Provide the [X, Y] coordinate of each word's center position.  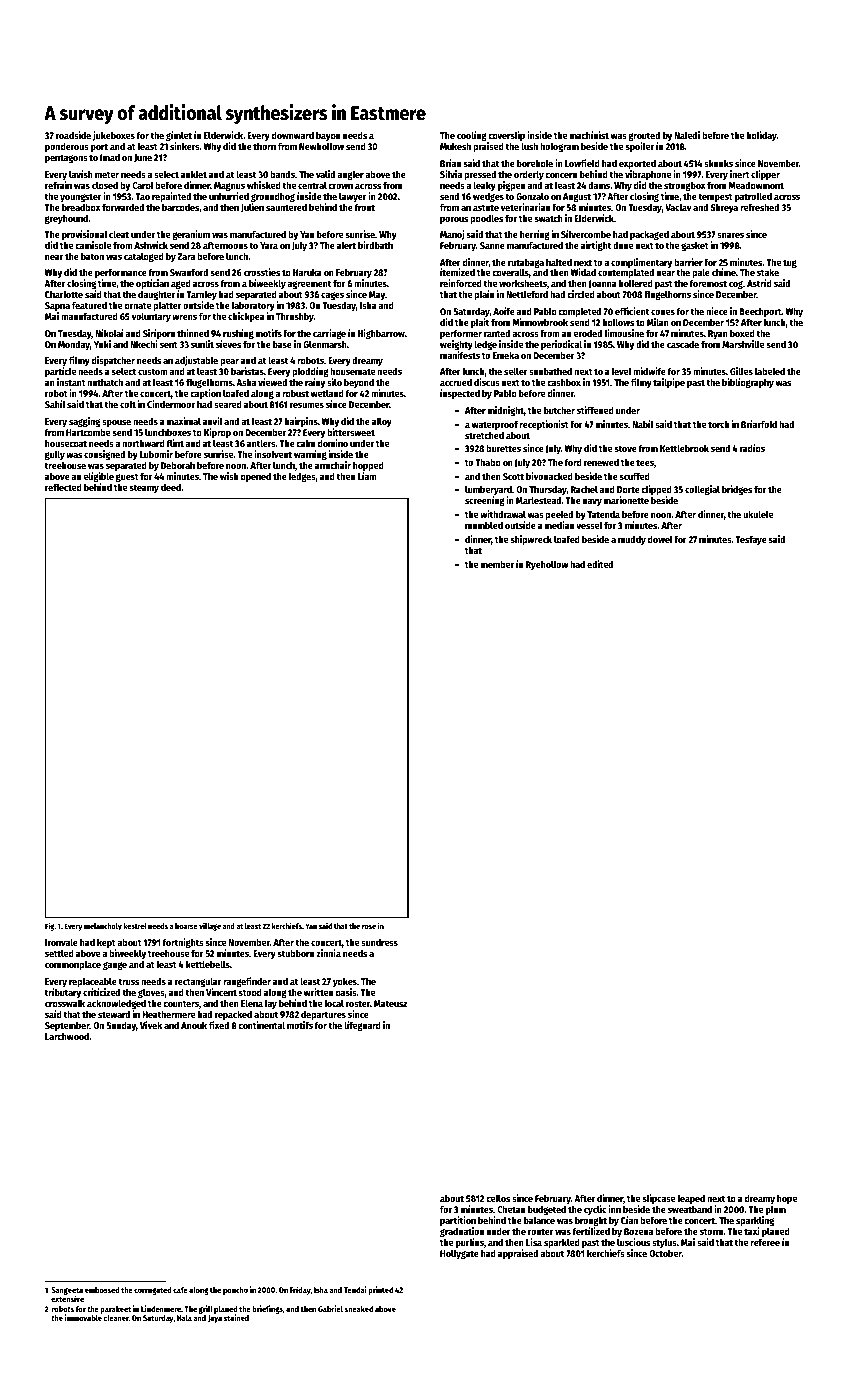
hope [787, 1199]
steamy [144, 488]
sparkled [562, 1244]
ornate [138, 305]
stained [236, 1317]
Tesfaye [751, 540]
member [497, 564]
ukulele [758, 514]
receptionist [544, 425]
